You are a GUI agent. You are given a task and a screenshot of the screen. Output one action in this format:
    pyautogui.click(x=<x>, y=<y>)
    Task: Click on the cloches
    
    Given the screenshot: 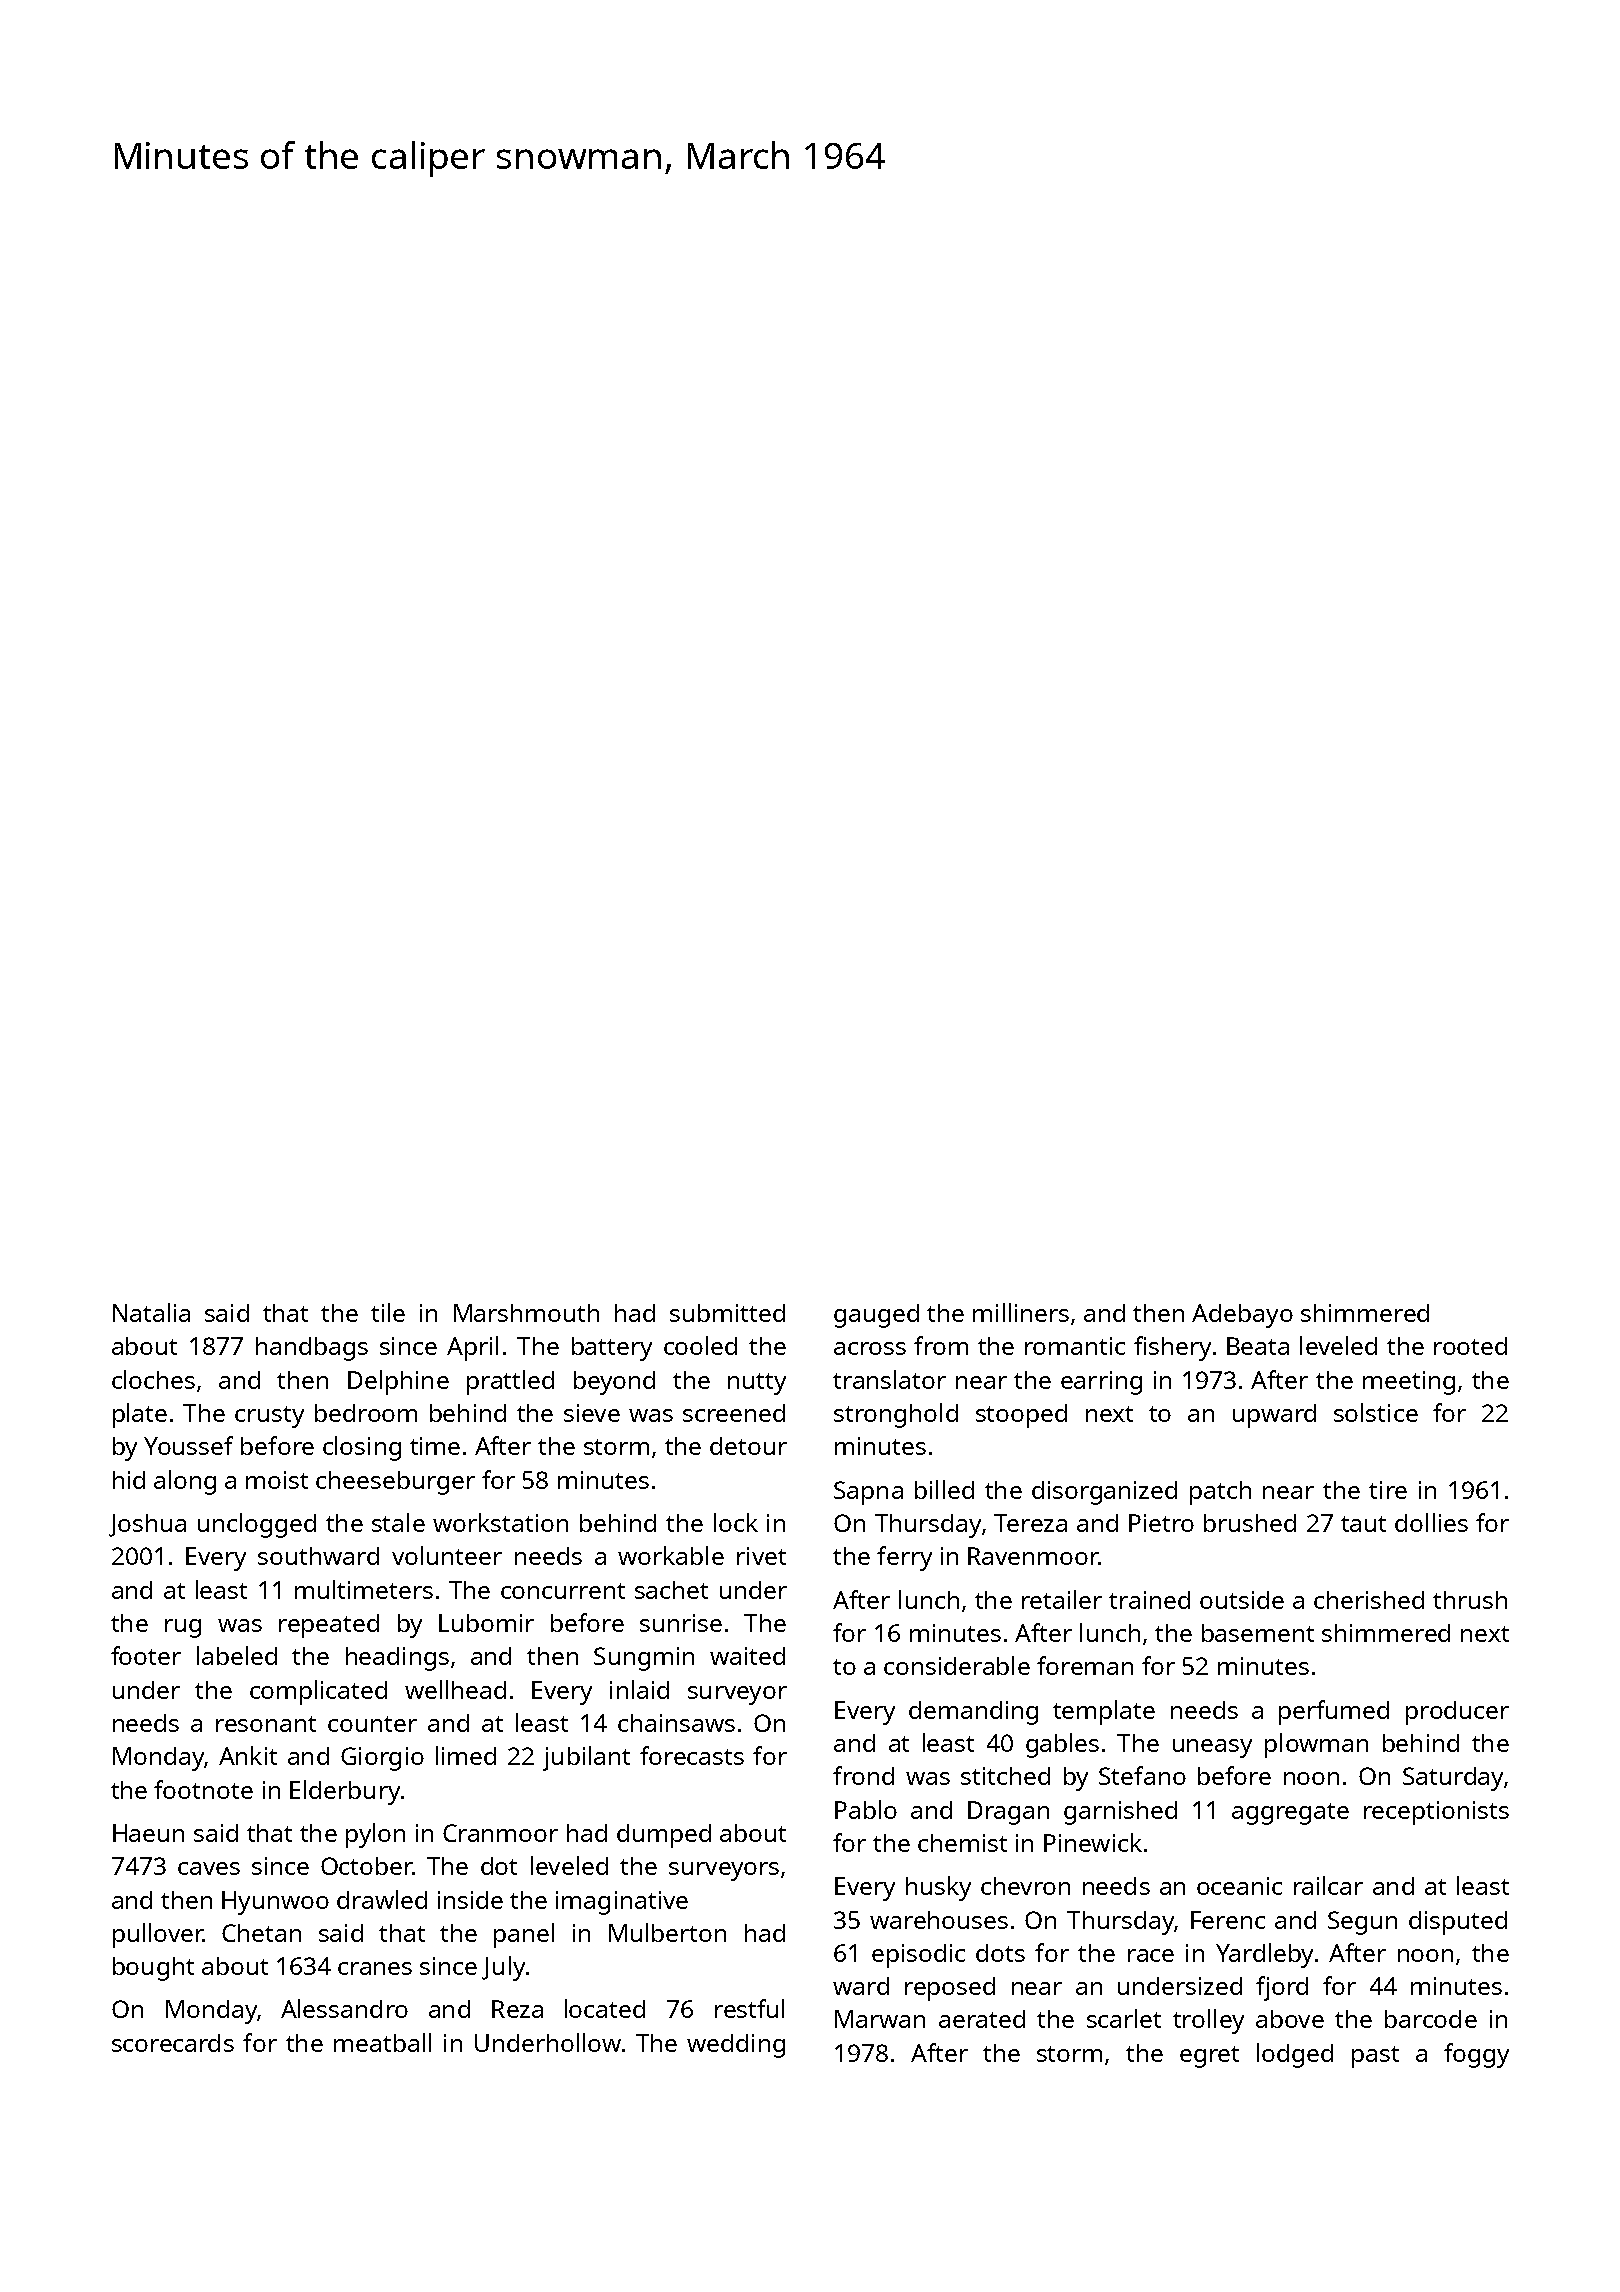 What is the action you would take?
    pyautogui.click(x=153, y=1379)
